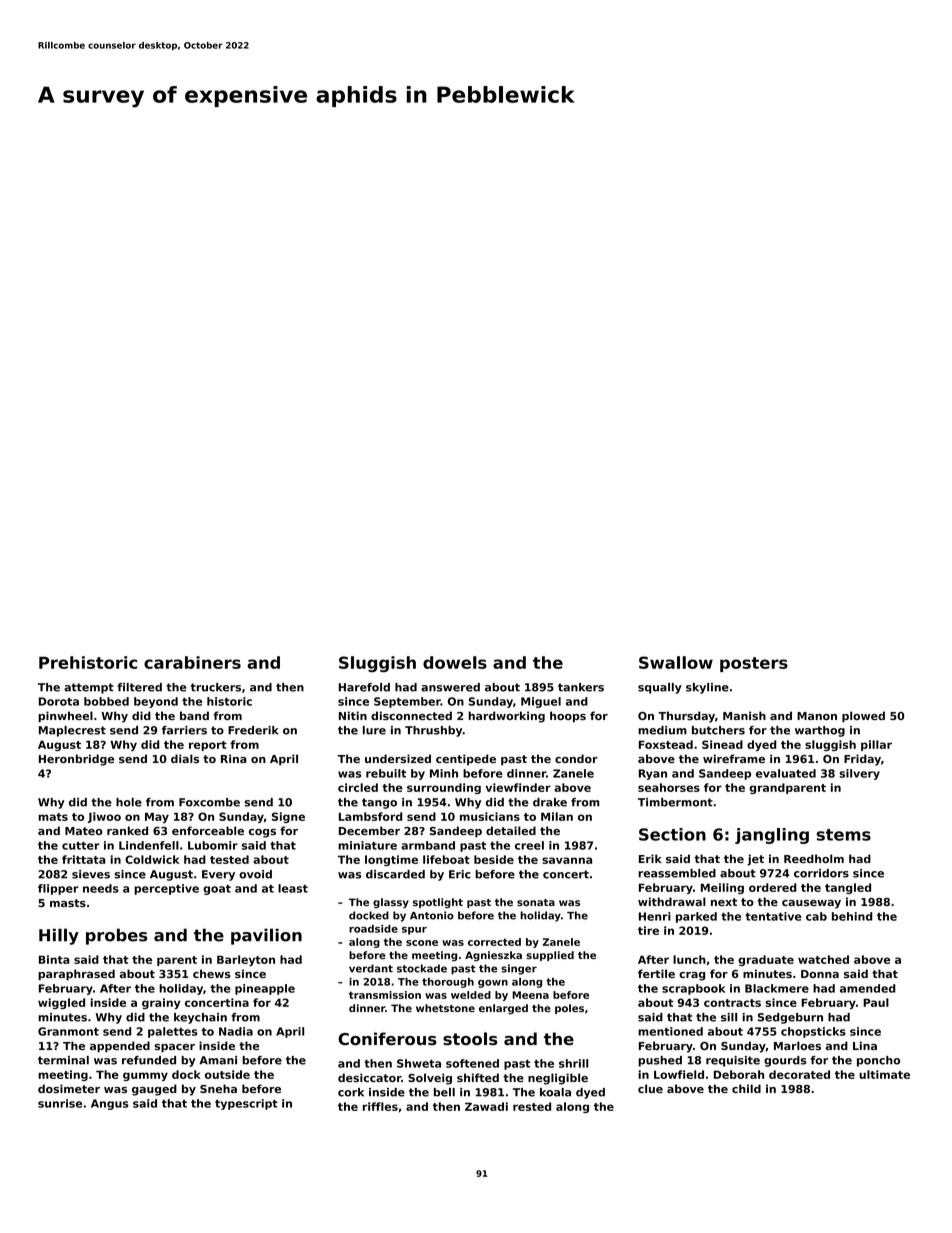 The image size is (952, 1233). Describe the element at coordinates (445, 1008) in the screenshot. I see `whetstone` at that location.
